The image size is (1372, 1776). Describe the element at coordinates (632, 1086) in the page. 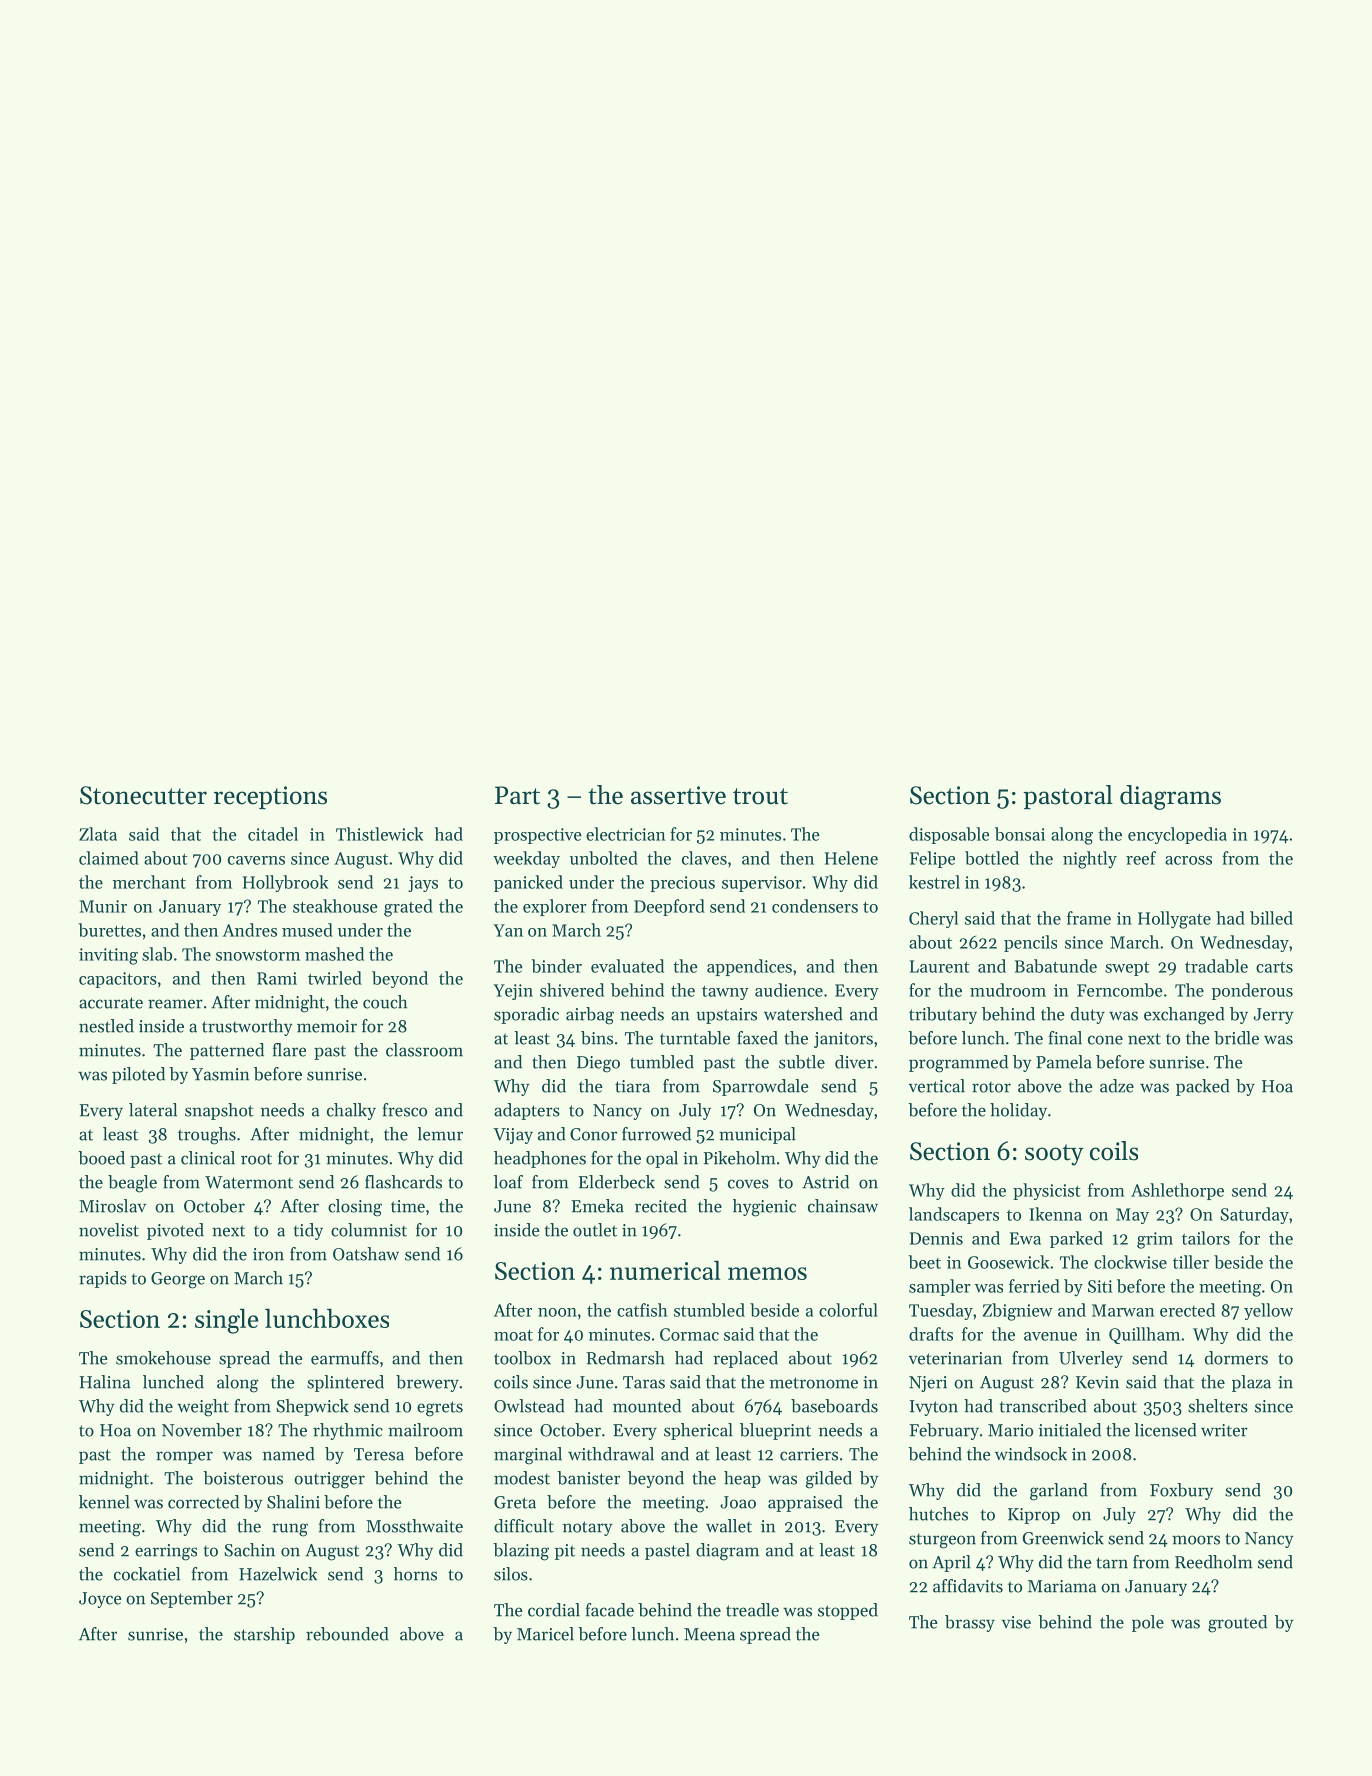

I see `tiara` at that location.
